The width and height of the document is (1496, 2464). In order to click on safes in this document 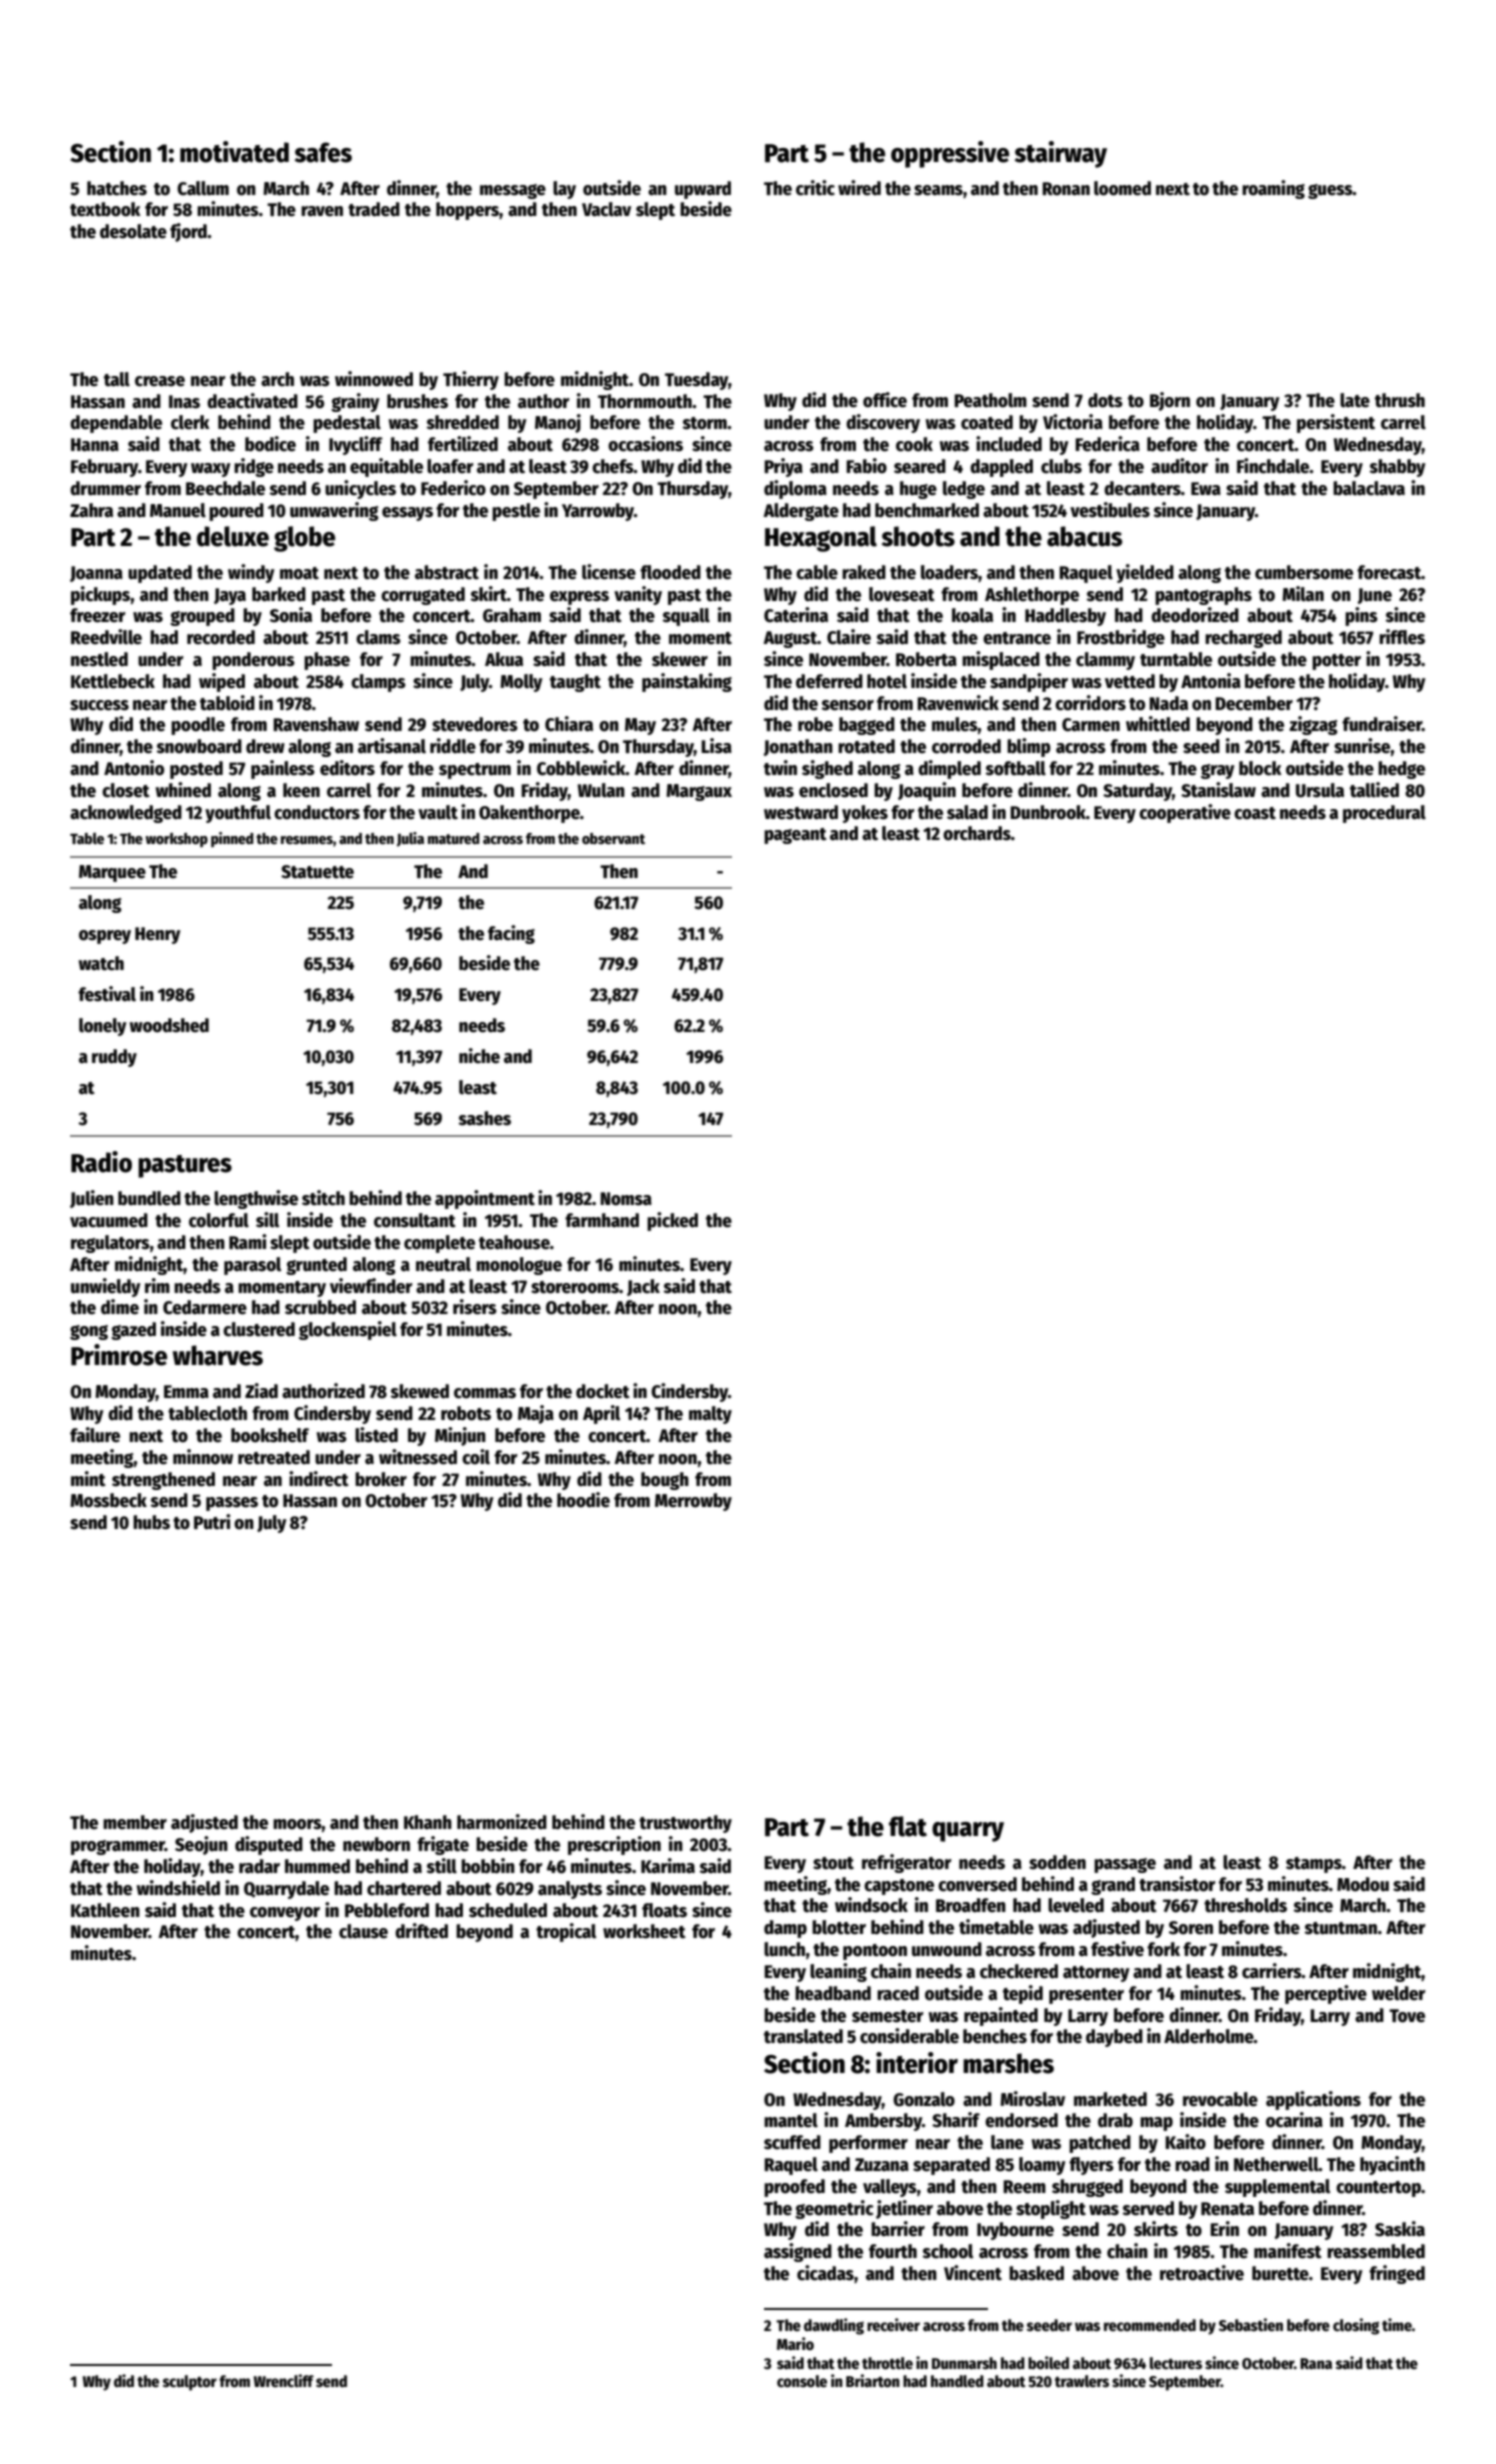, I will do `click(323, 152)`.
